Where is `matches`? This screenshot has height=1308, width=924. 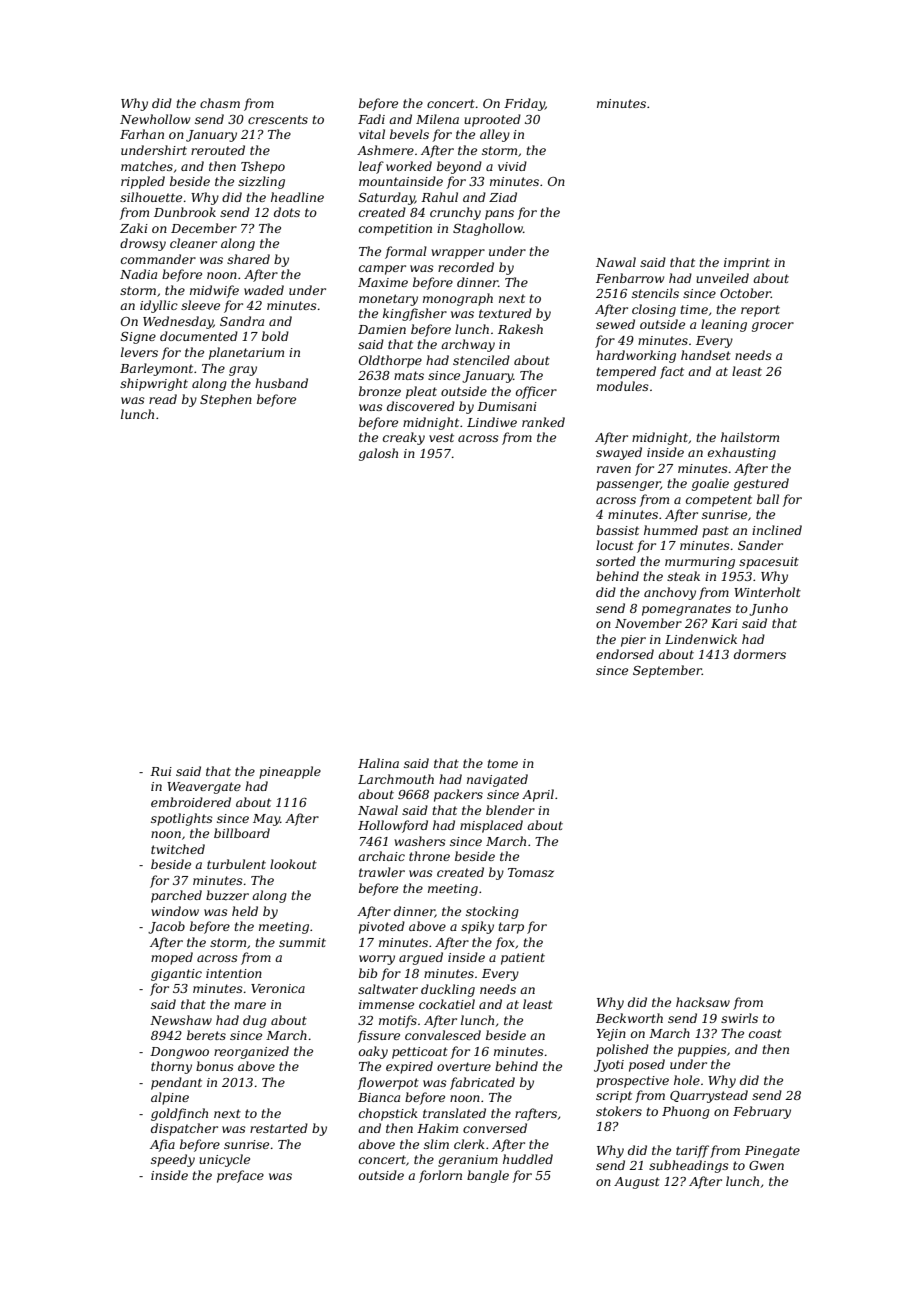 matches is located at coordinates (147, 166).
